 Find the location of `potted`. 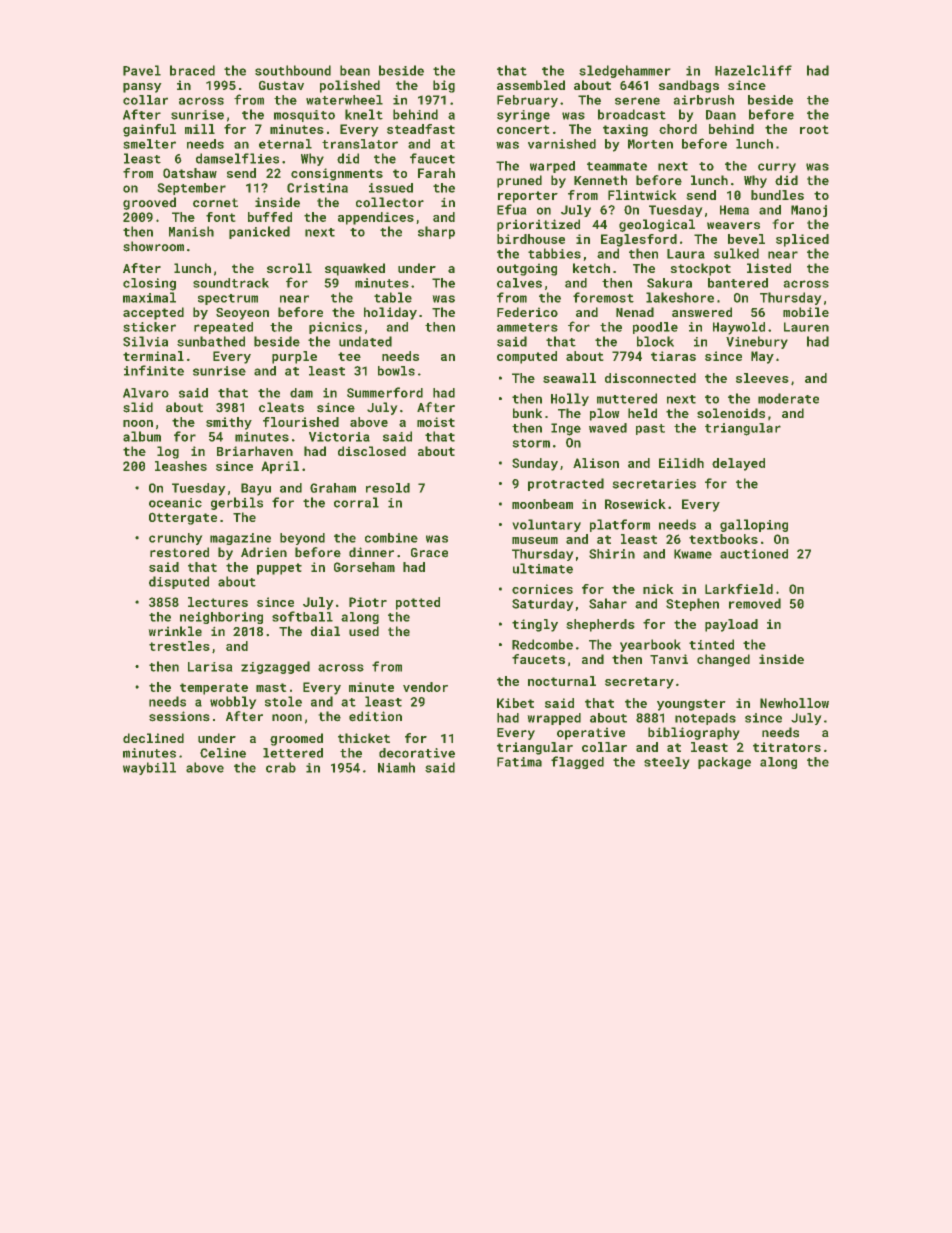

potted is located at coordinates (418, 603).
